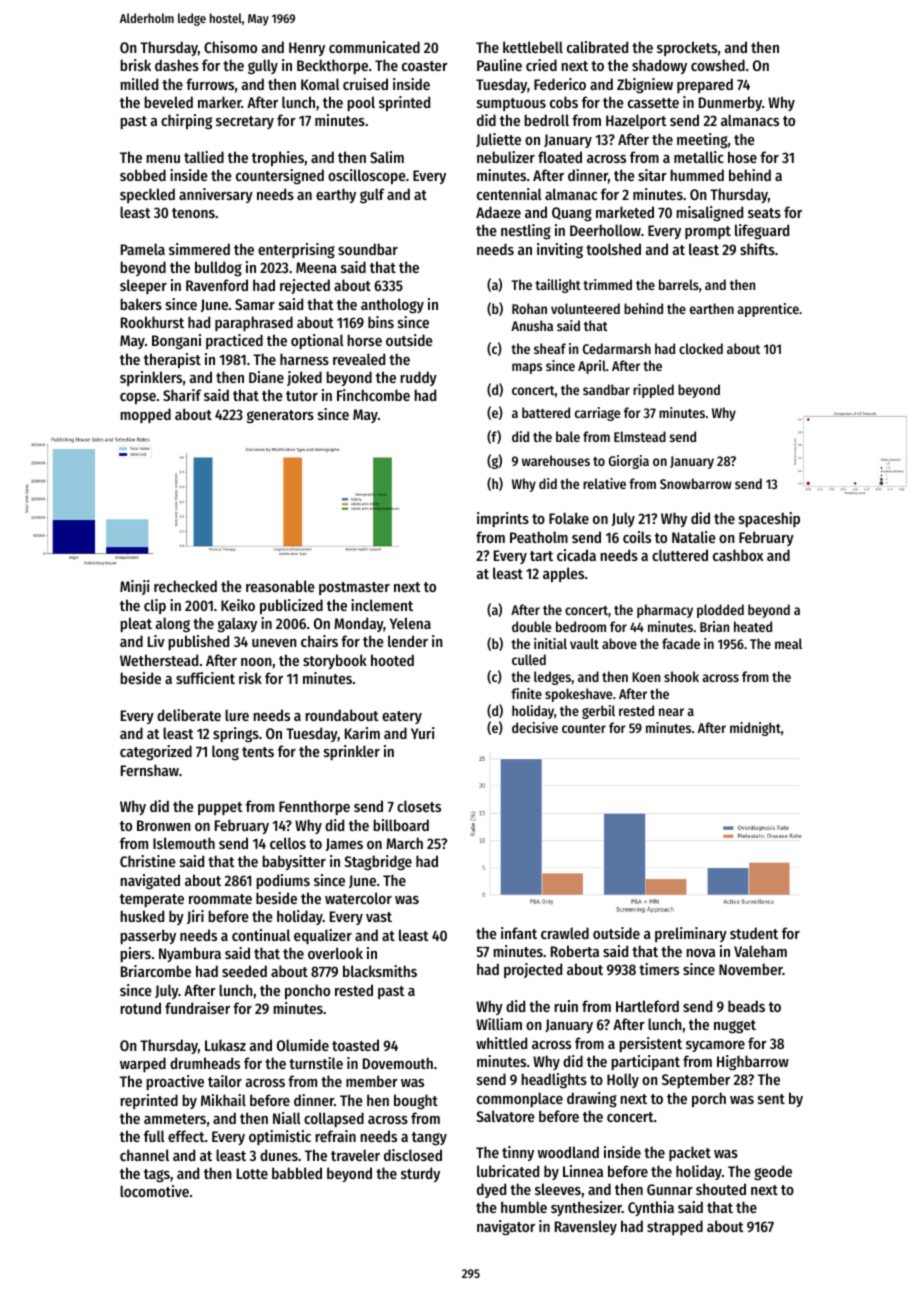 Image resolution: width=924 pixels, height=1308 pixels. Describe the element at coordinates (773, 1173) in the image. I see `geode` at that location.
